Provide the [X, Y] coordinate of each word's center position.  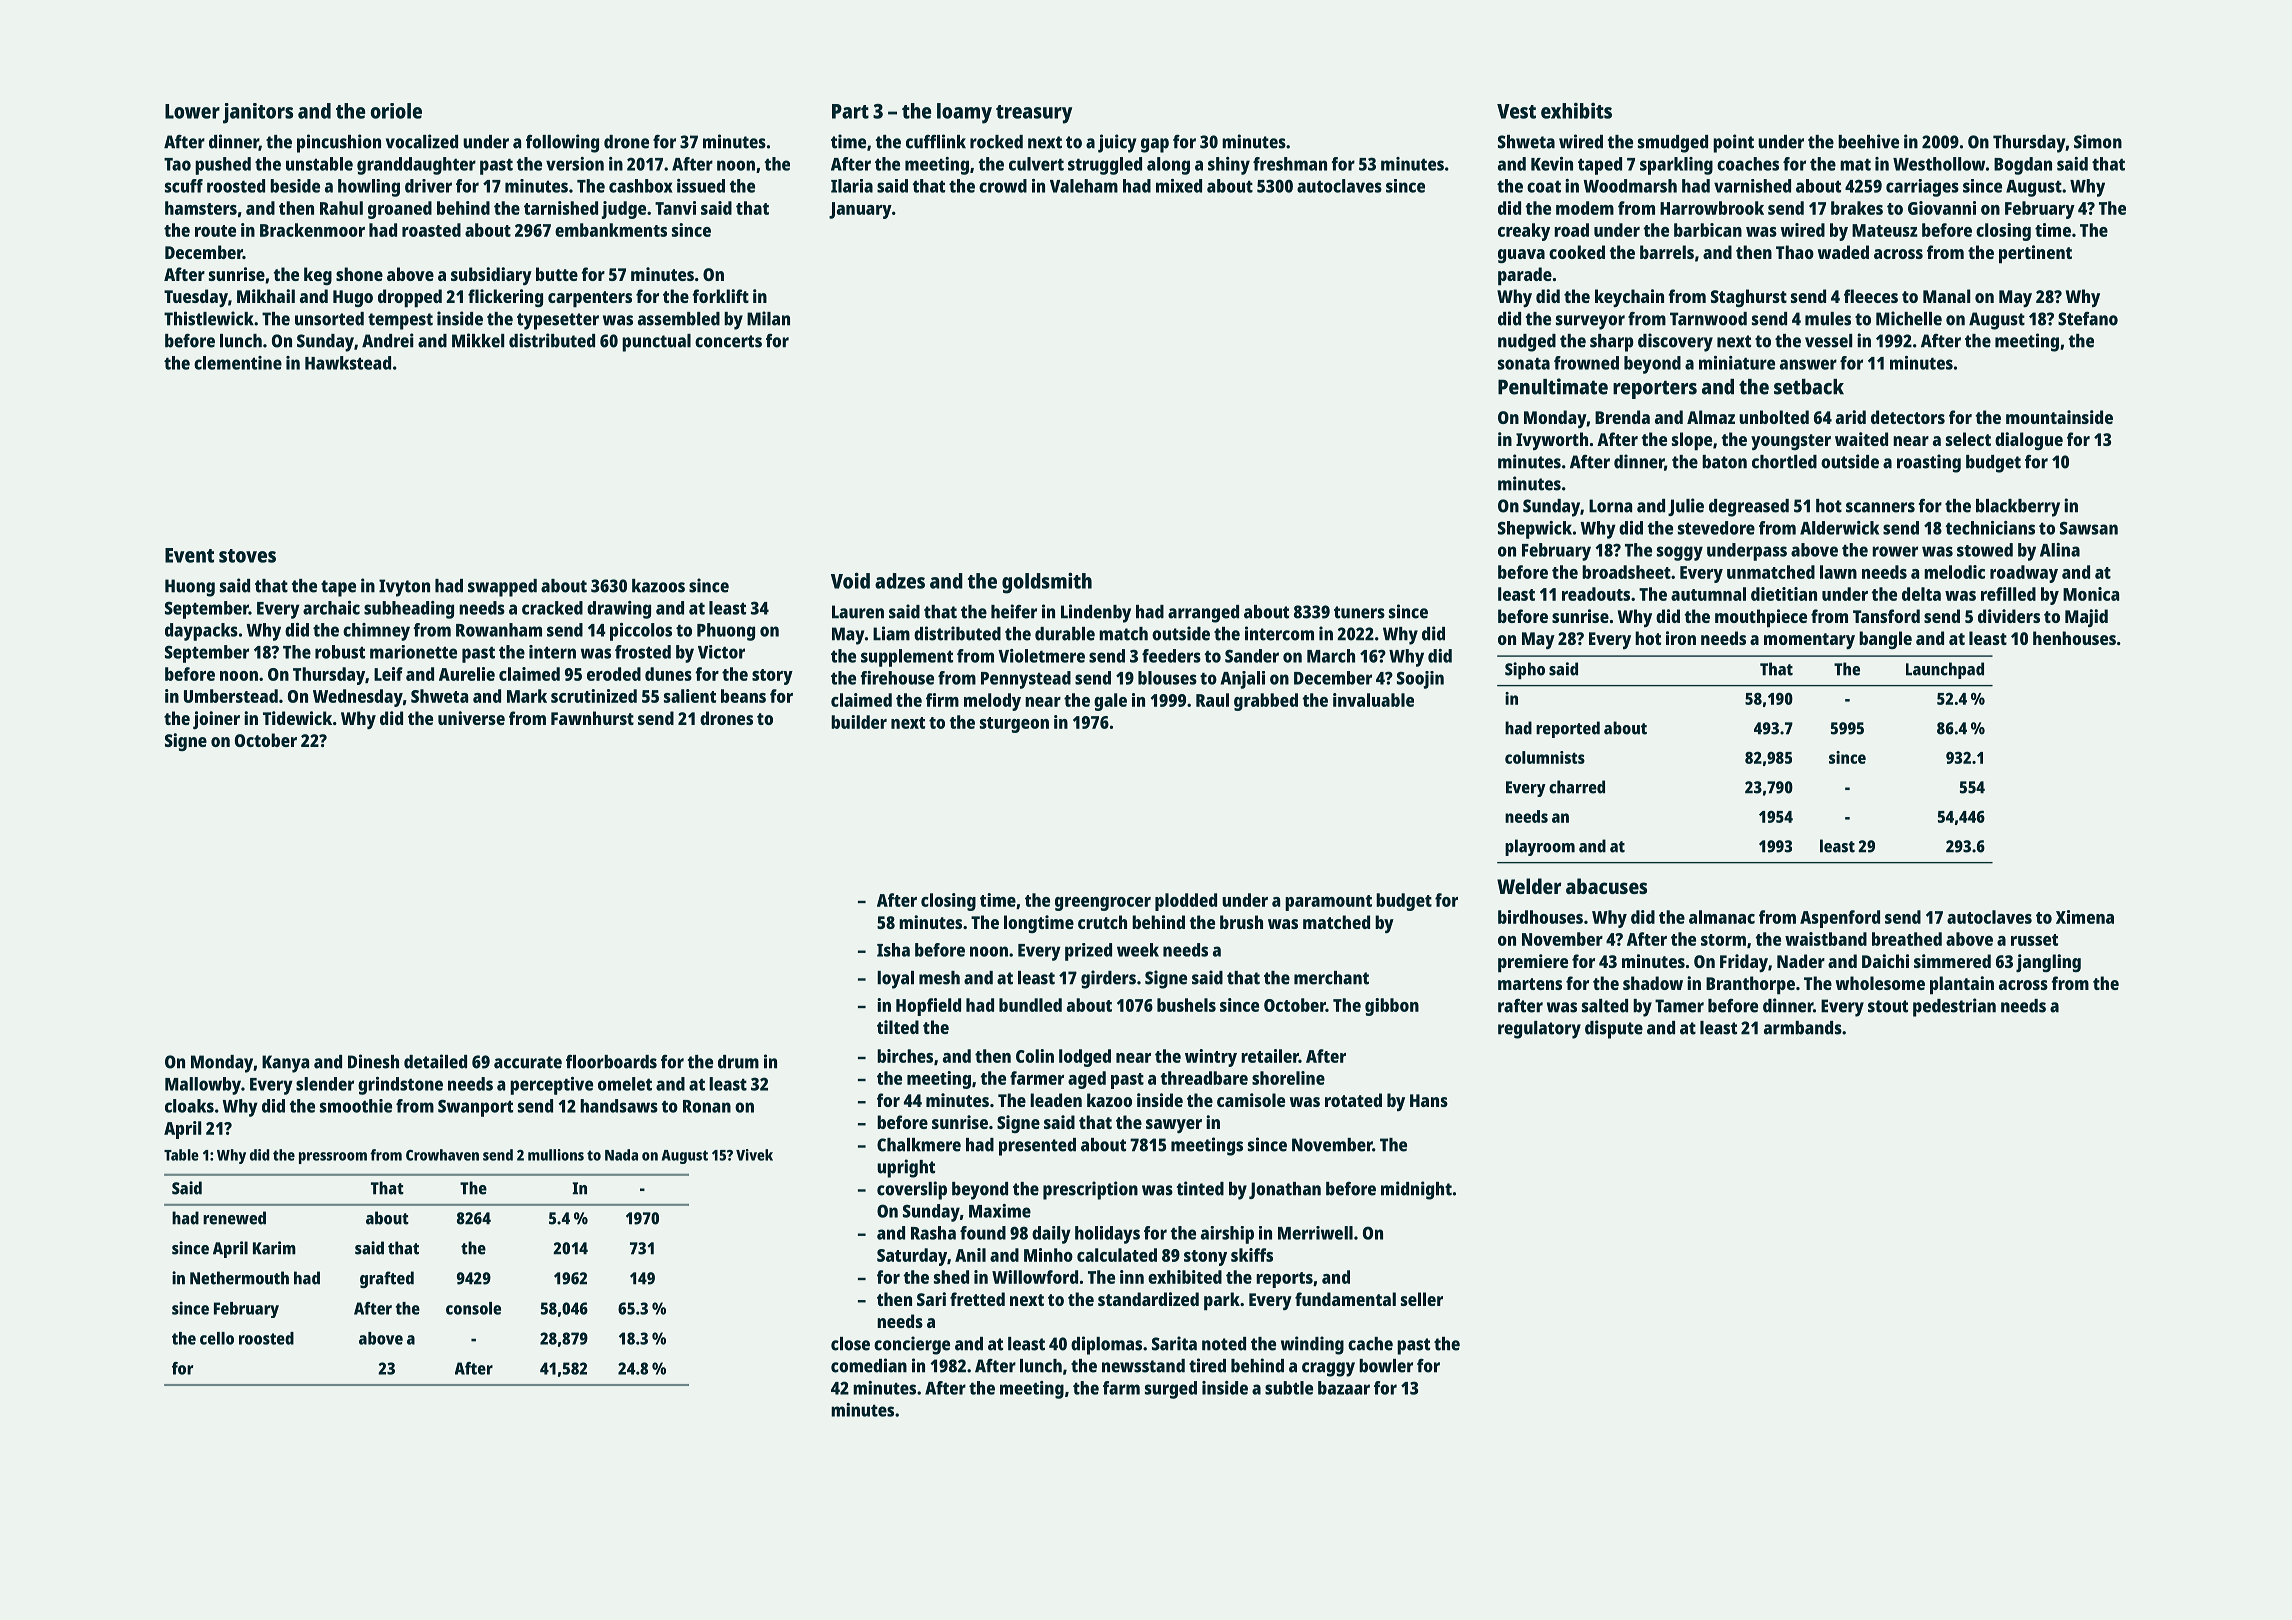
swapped [502, 588]
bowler [1386, 1366]
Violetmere [1041, 656]
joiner [216, 720]
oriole [396, 111]
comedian [869, 1365]
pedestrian [1954, 1007]
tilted [898, 1027]
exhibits [1576, 111]
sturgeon [1014, 725]
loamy [964, 113]
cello [217, 1338]
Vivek [754, 1155]
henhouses [2074, 638]
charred [1577, 787]
